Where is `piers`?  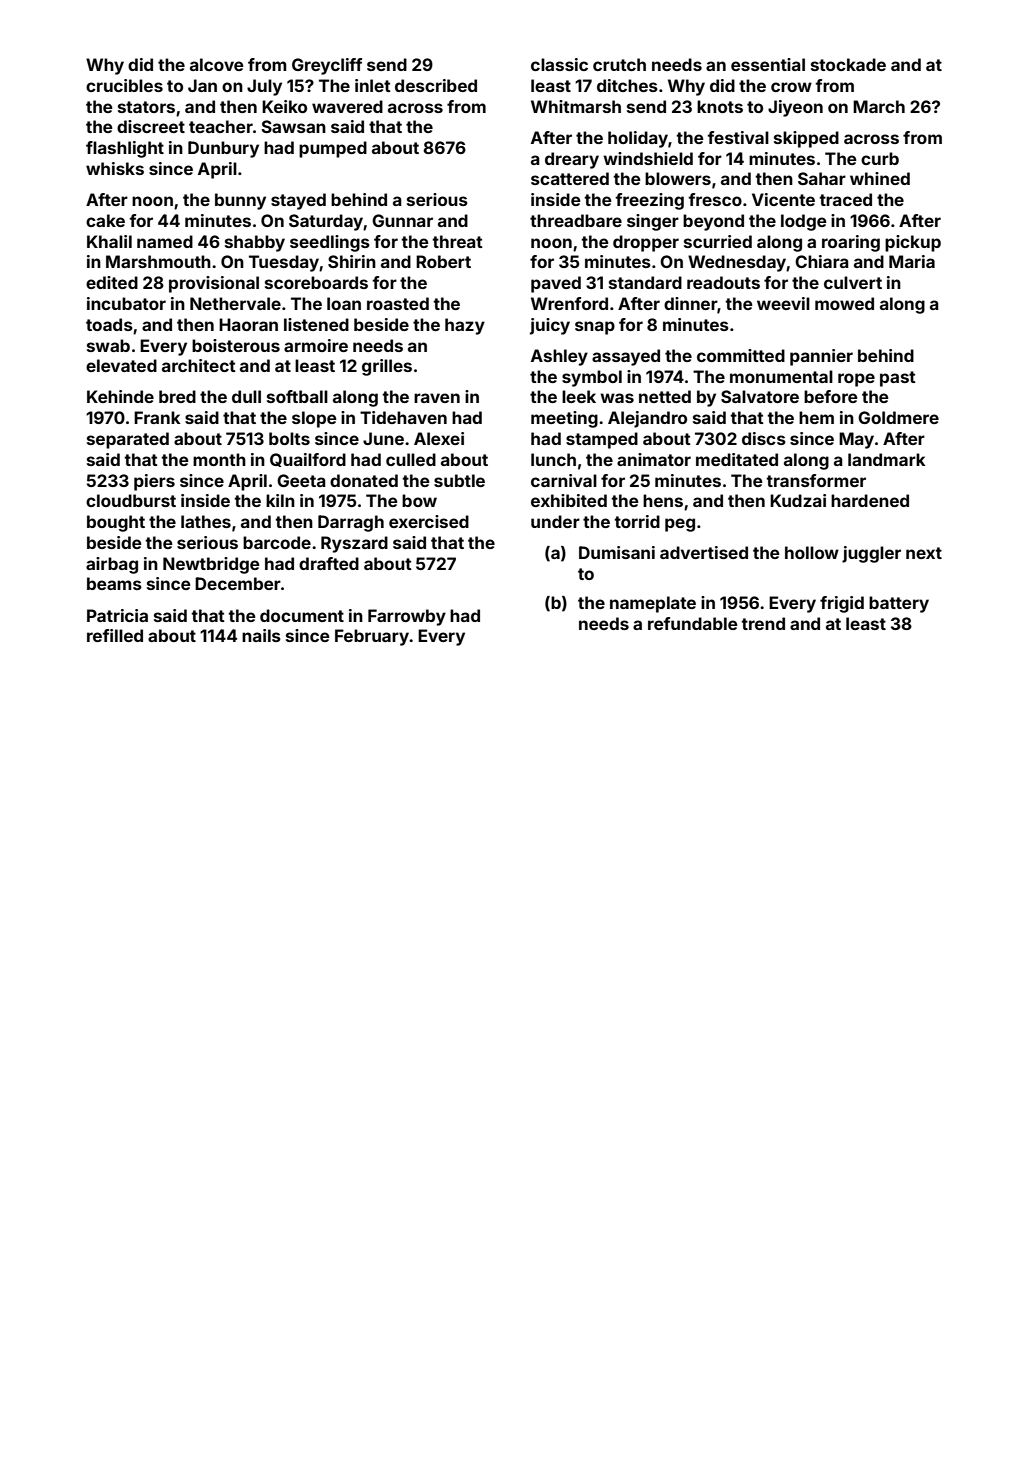 piers is located at coordinates (154, 482).
